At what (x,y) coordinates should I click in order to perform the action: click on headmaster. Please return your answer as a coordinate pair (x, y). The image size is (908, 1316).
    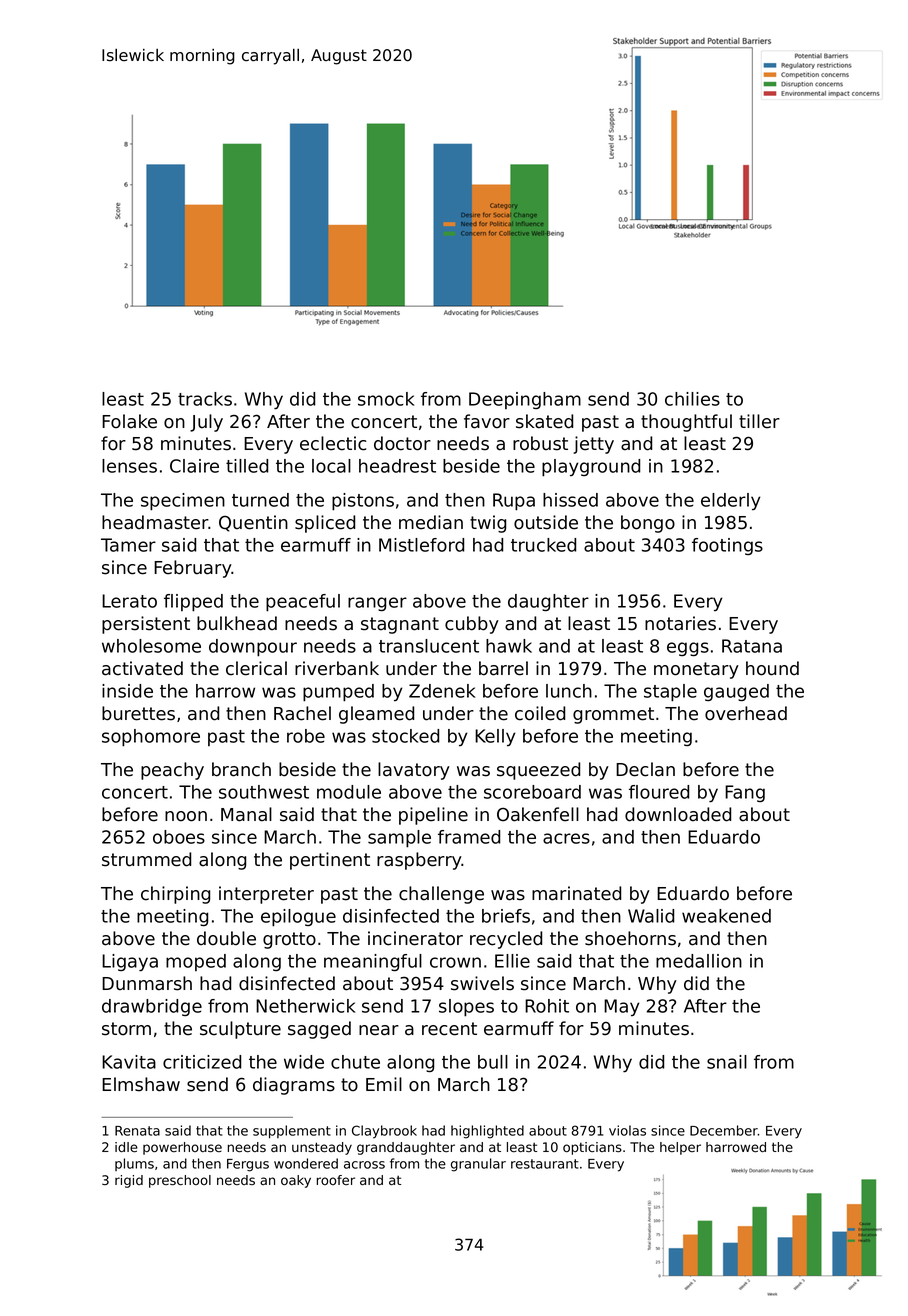
    Looking at the image, I should click on (155, 522).
